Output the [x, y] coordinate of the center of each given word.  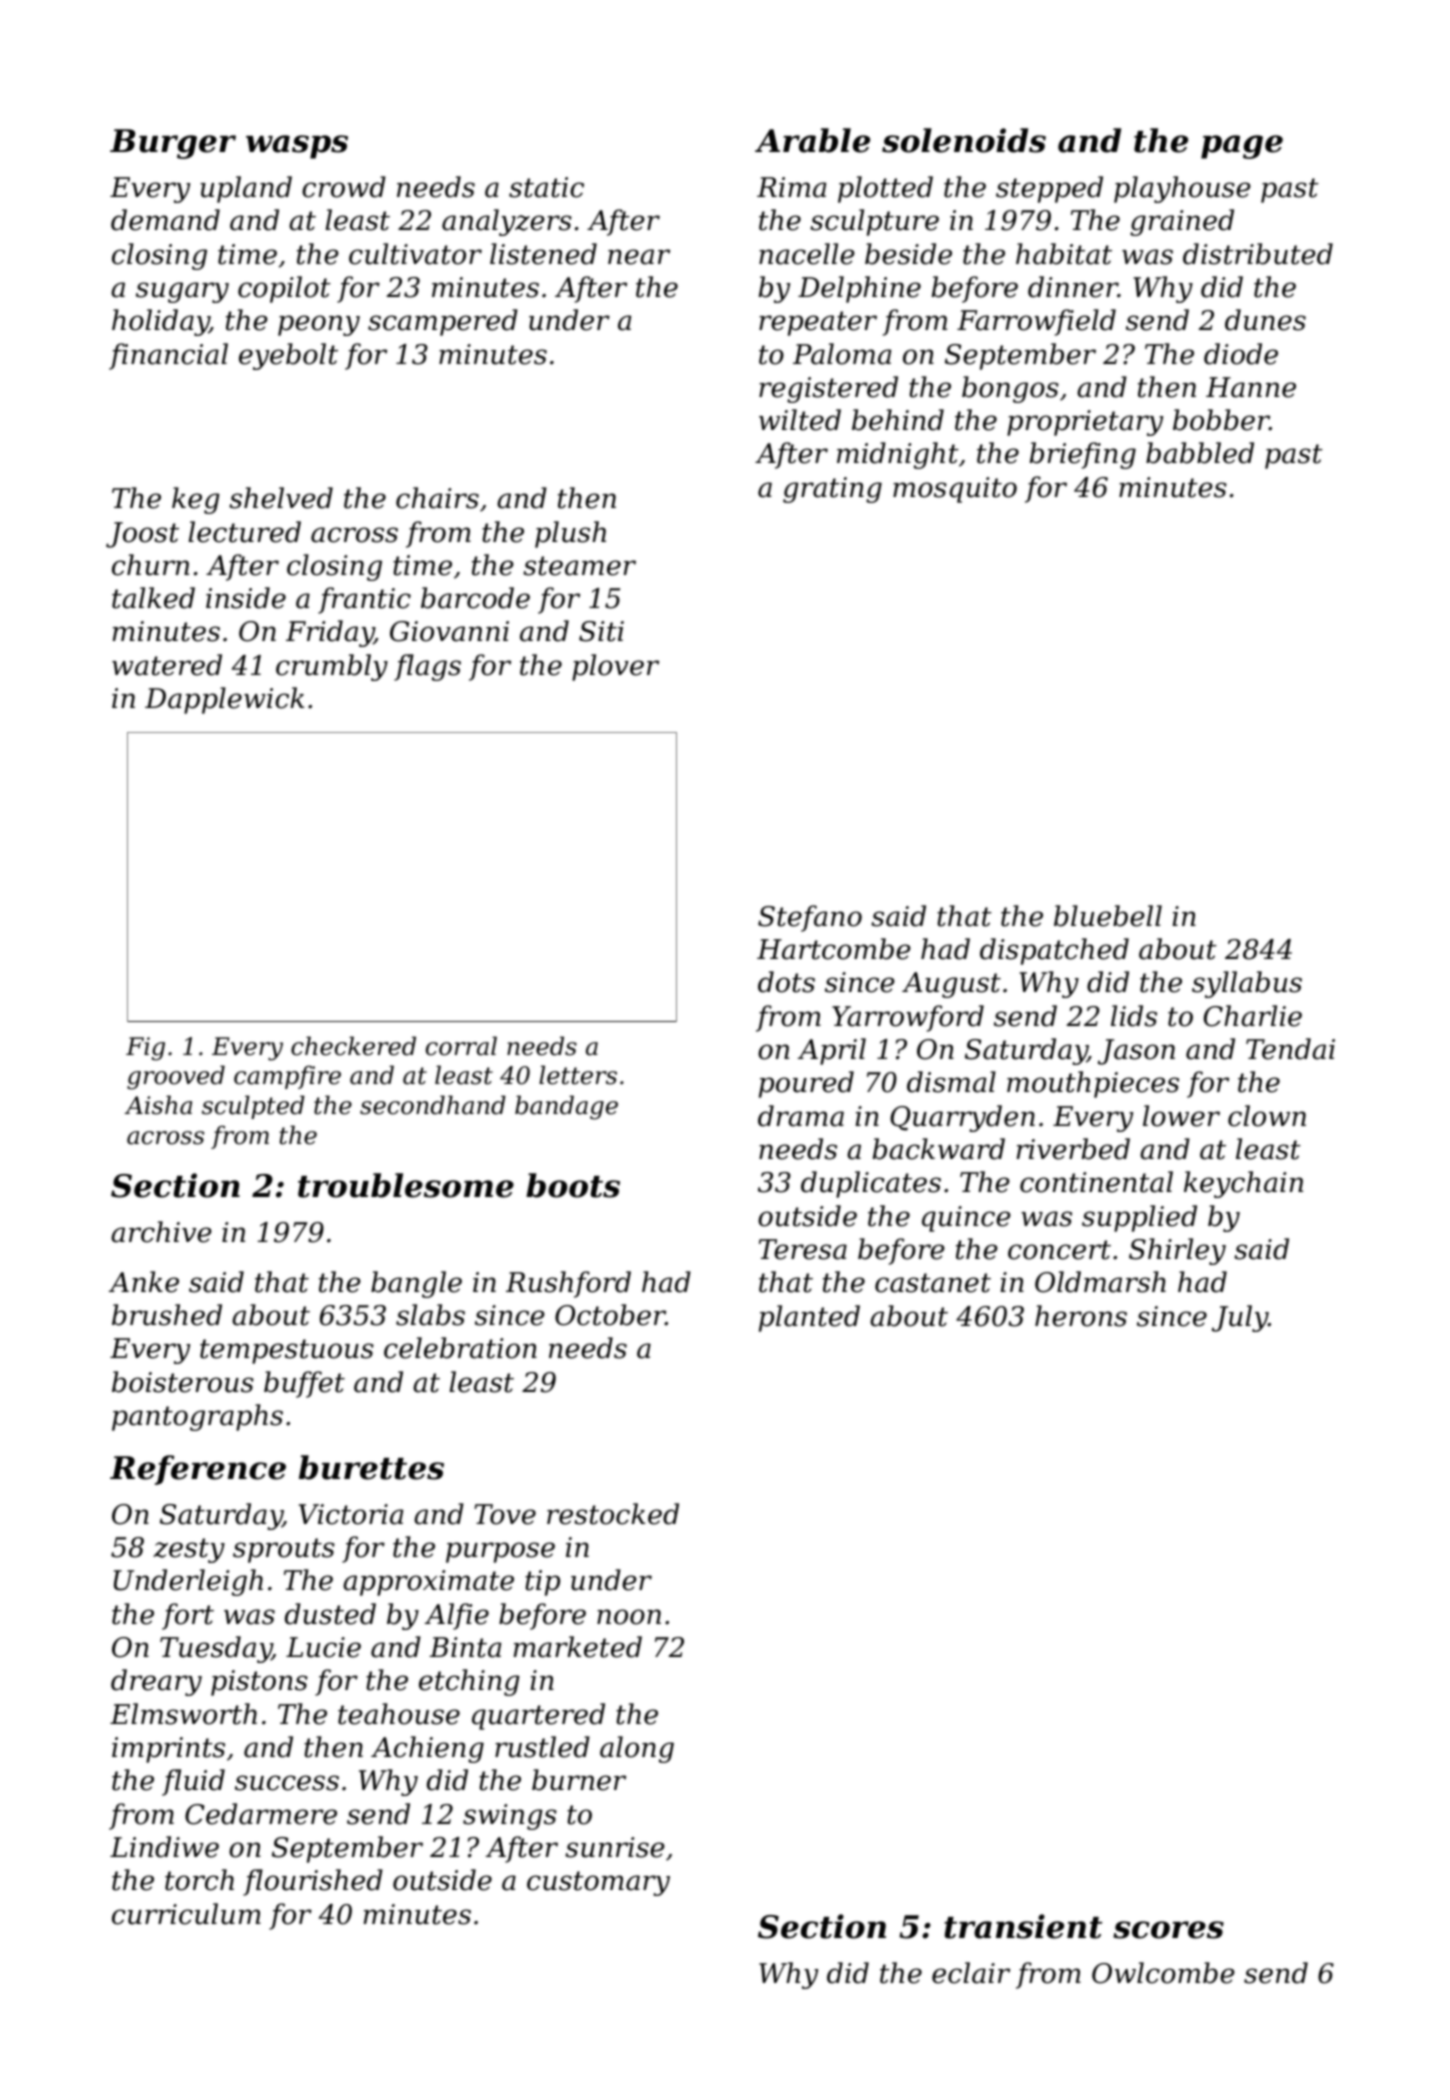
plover [615, 667]
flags [427, 667]
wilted [800, 420]
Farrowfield [1036, 322]
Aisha [158, 1105]
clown [1267, 1116]
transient [1023, 1926]
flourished [313, 1882]
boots [573, 1185]
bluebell [1108, 916]
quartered [538, 1716]
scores [1168, 1930]
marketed [578, 1647]
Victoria [351, 1514]
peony [319, 325]
